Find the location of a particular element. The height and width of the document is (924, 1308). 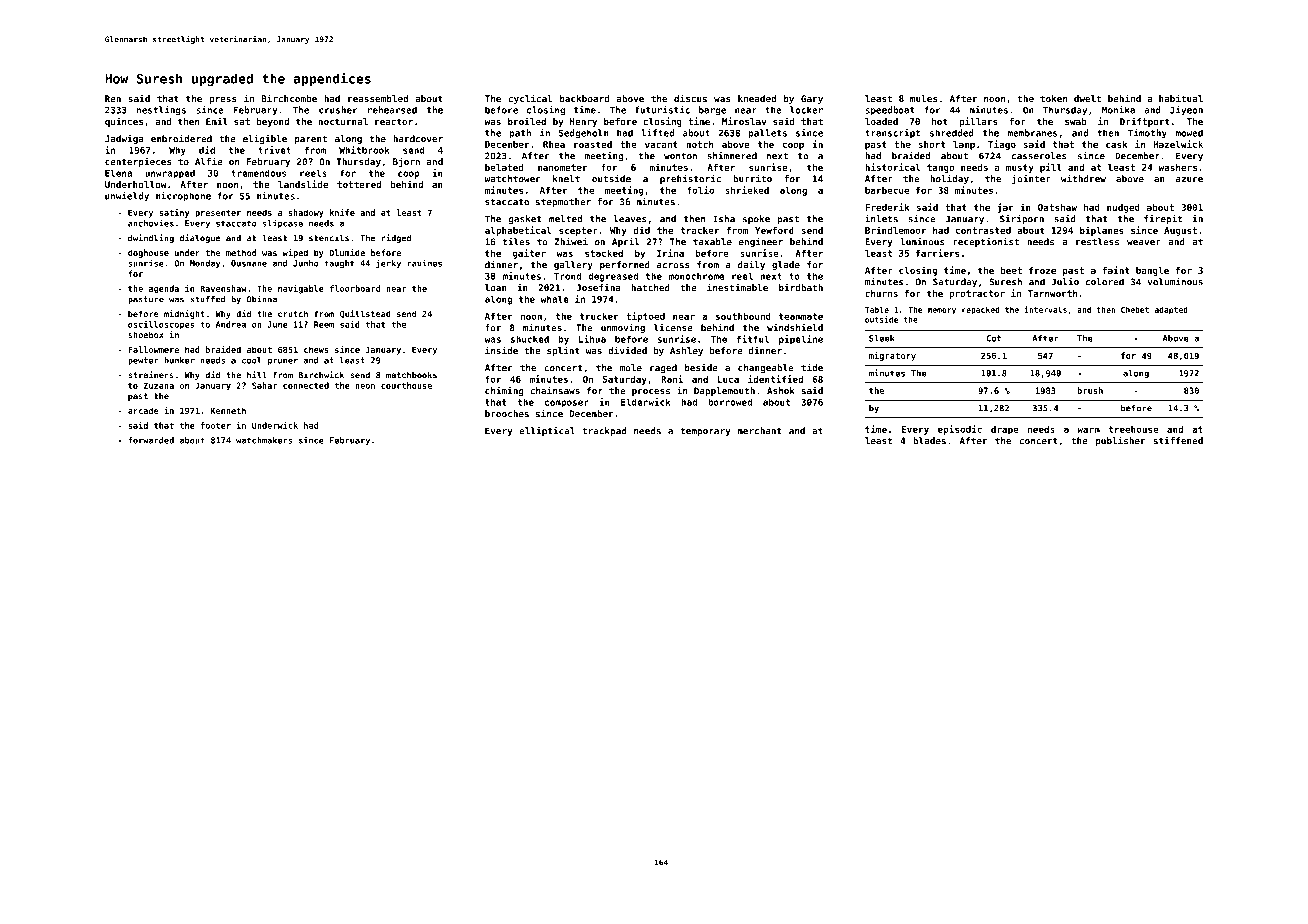

mules is located at coordinates (924, 98).
